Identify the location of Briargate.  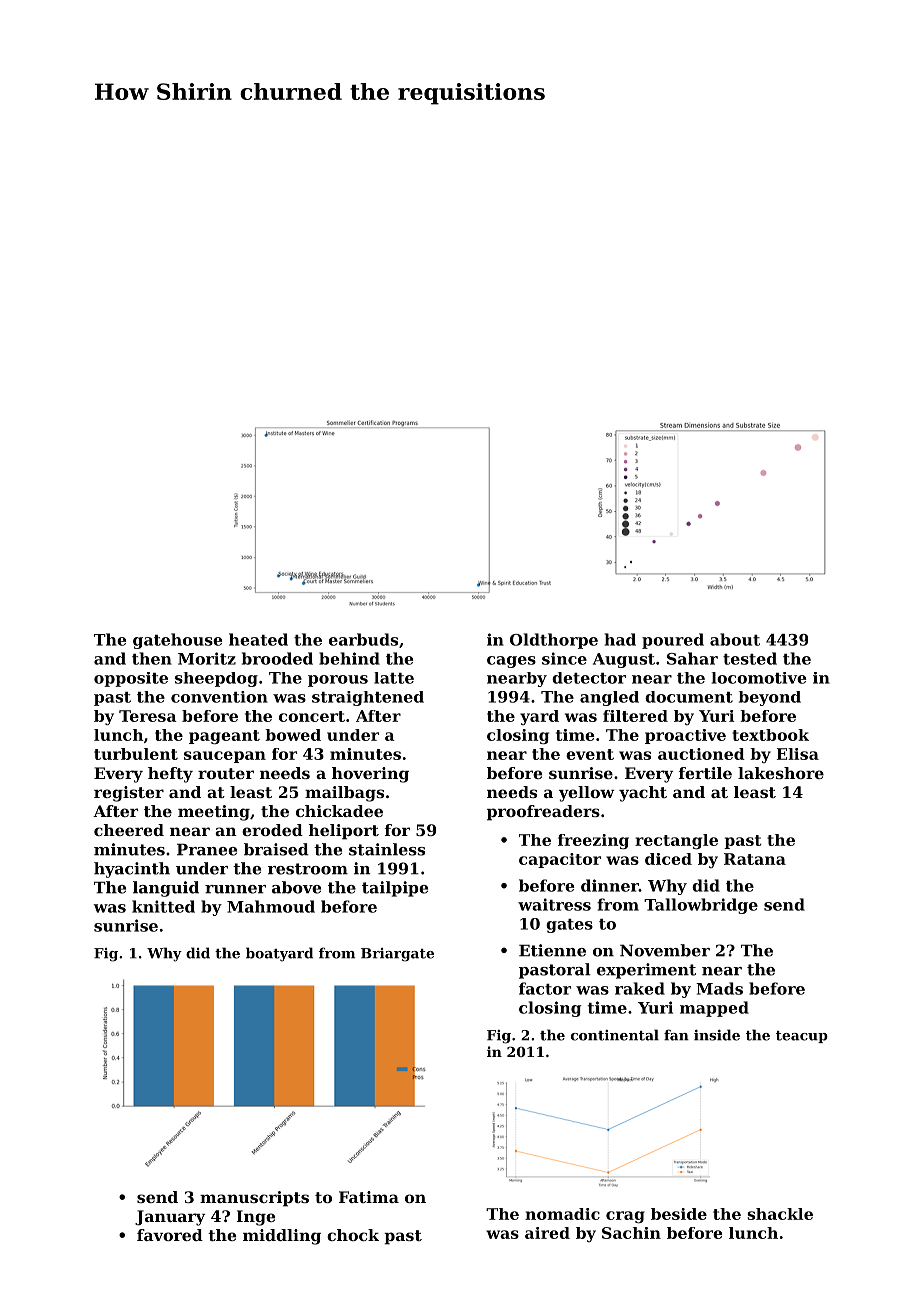
(397, 955).
